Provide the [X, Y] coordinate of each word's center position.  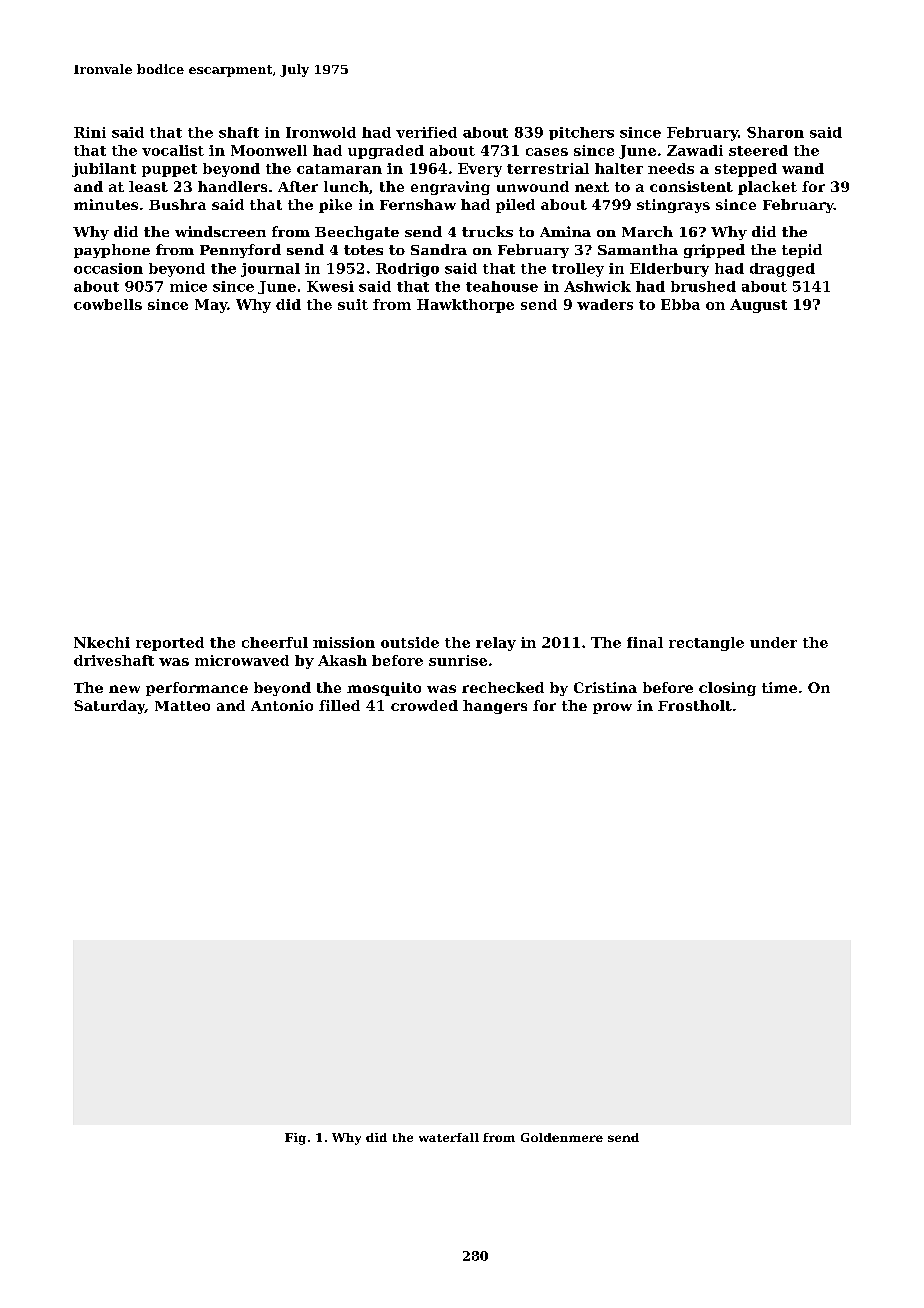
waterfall [449, 1137]
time [779, 687]
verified [426, 132]
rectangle [706, 644]
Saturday [109, 707]
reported [170, 644]
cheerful [275, 642]
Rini [90, 132]
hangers [495, 707]
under [773, 642]
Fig [295, 1139]
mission [344, 642]
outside [410, 642]
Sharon [775, 132]
